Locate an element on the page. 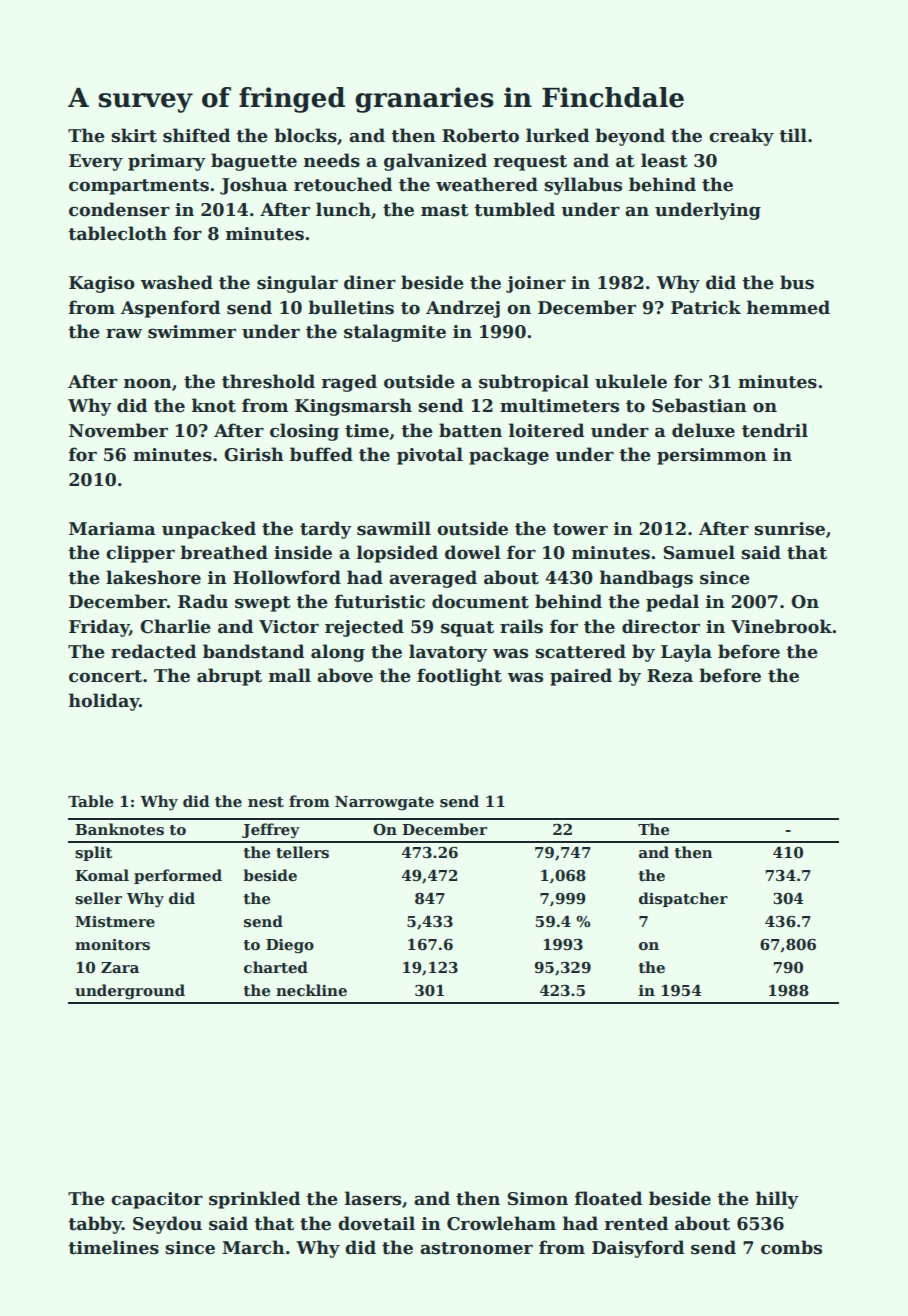 The height and width of the image is (1316, 908). pedal is located at coordinates (672, 603).
